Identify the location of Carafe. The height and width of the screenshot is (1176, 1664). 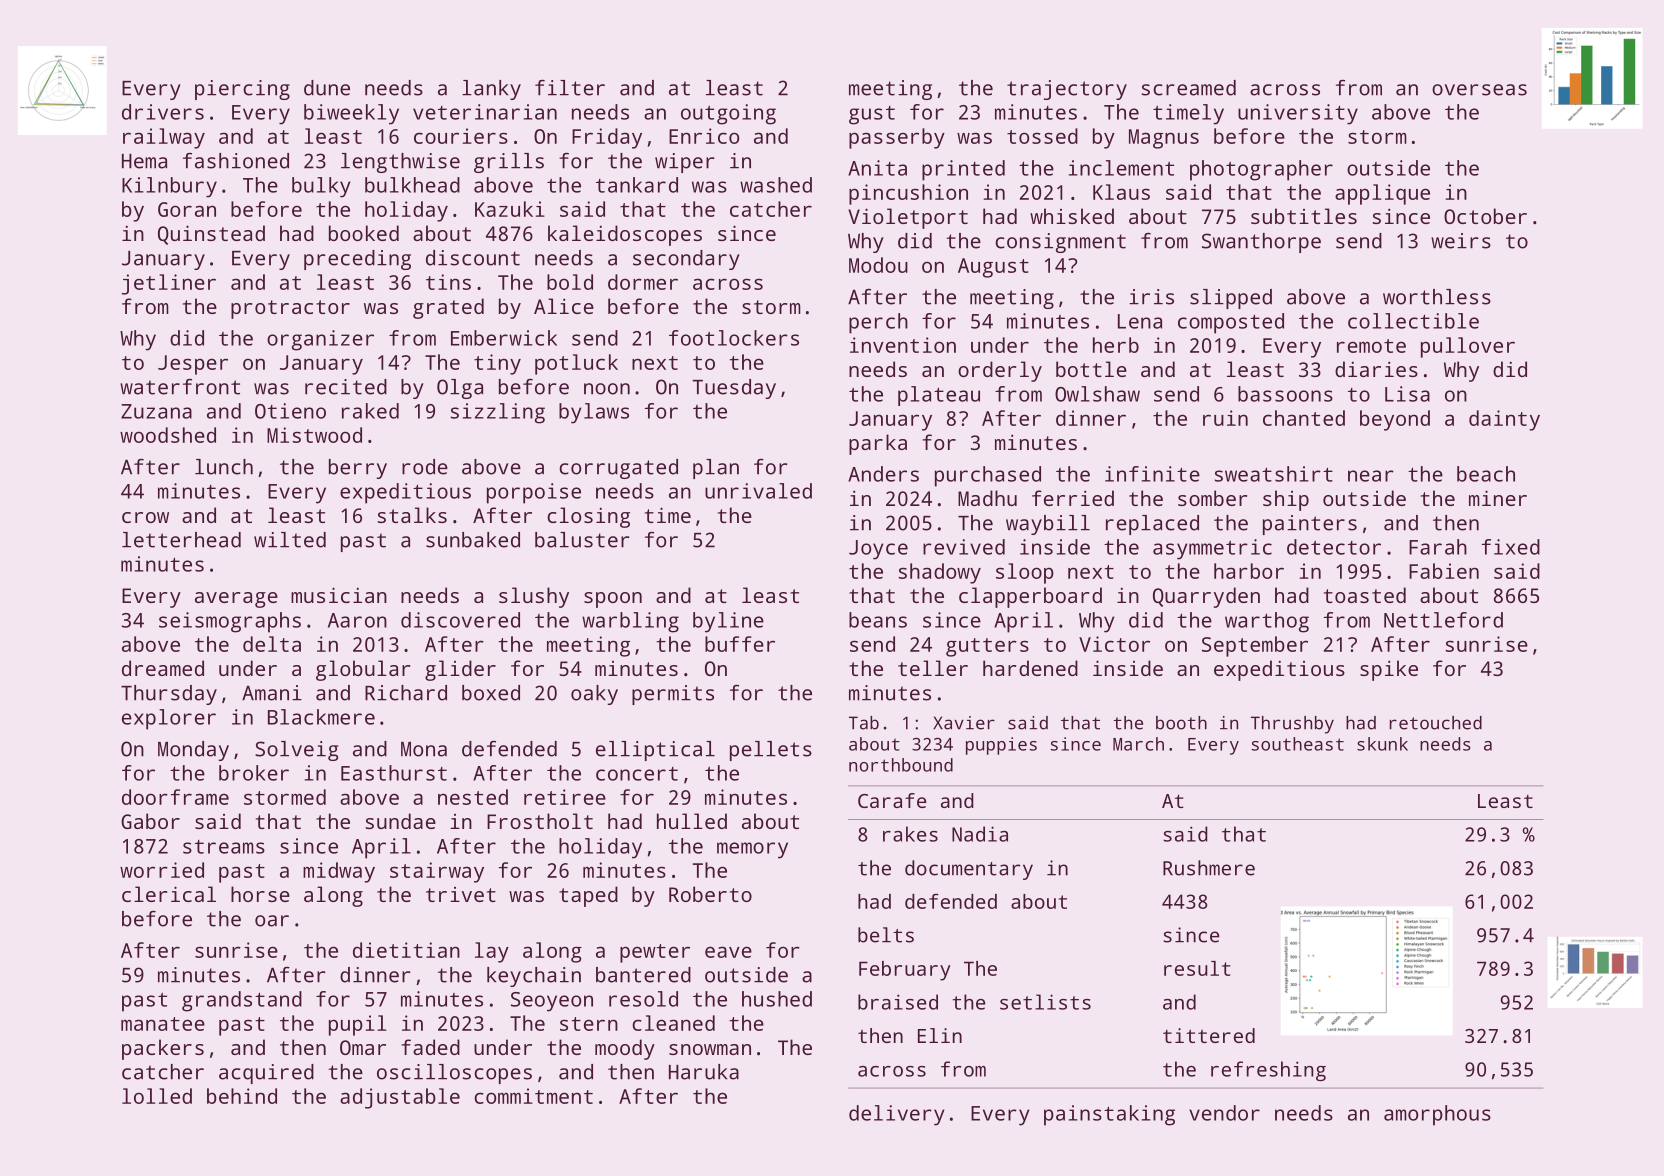
(892, 800).
